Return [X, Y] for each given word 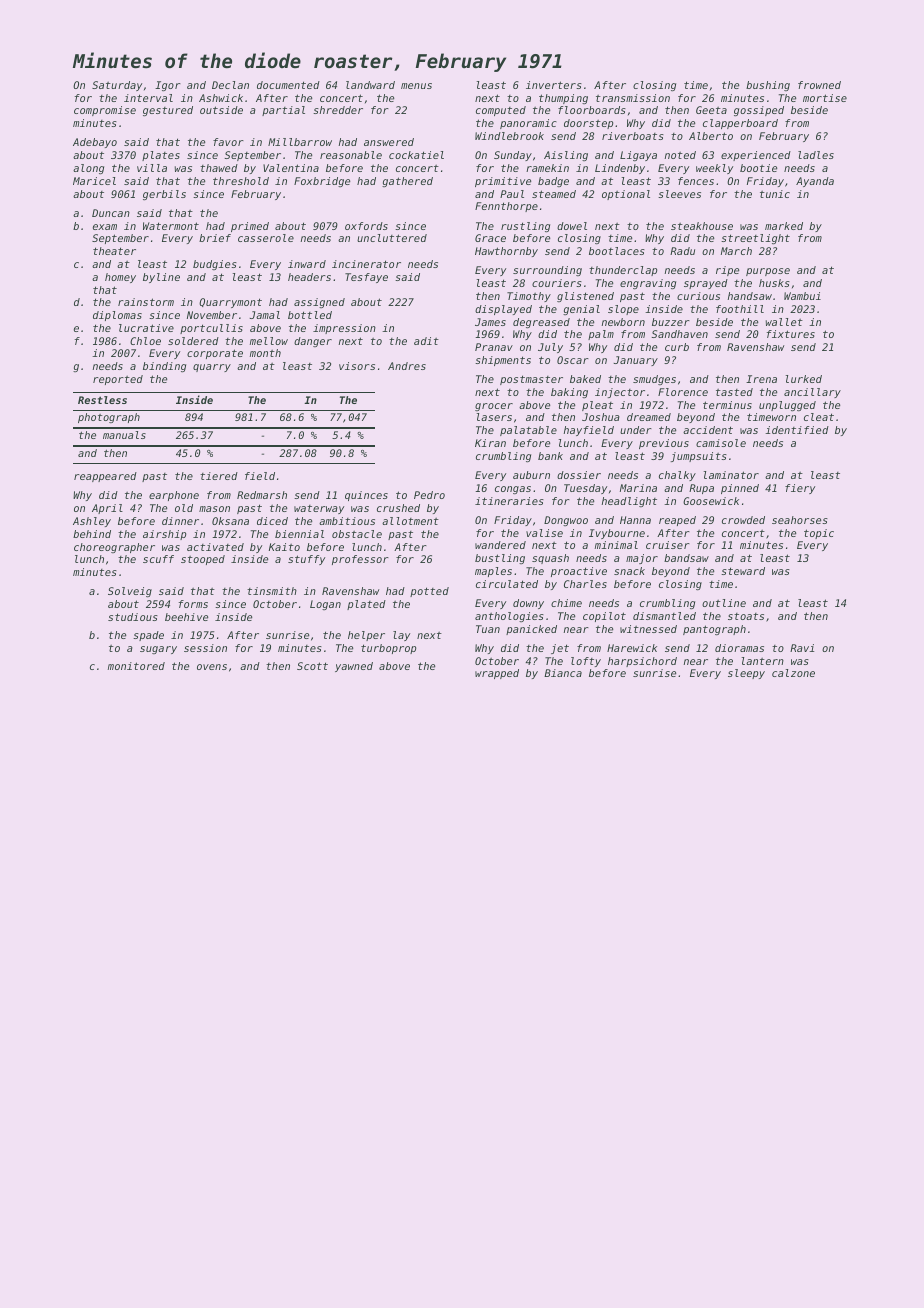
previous [664, 444]
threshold [241, 181]
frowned [819, 85]
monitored [136, 666]
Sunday [513, 156]
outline [724, 603]
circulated [507, 584]
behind [92, 534]
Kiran [490, 443]
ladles [816, 155]
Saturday [117, 86]
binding [164, 367]
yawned [354, 667]
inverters [554, 85]
